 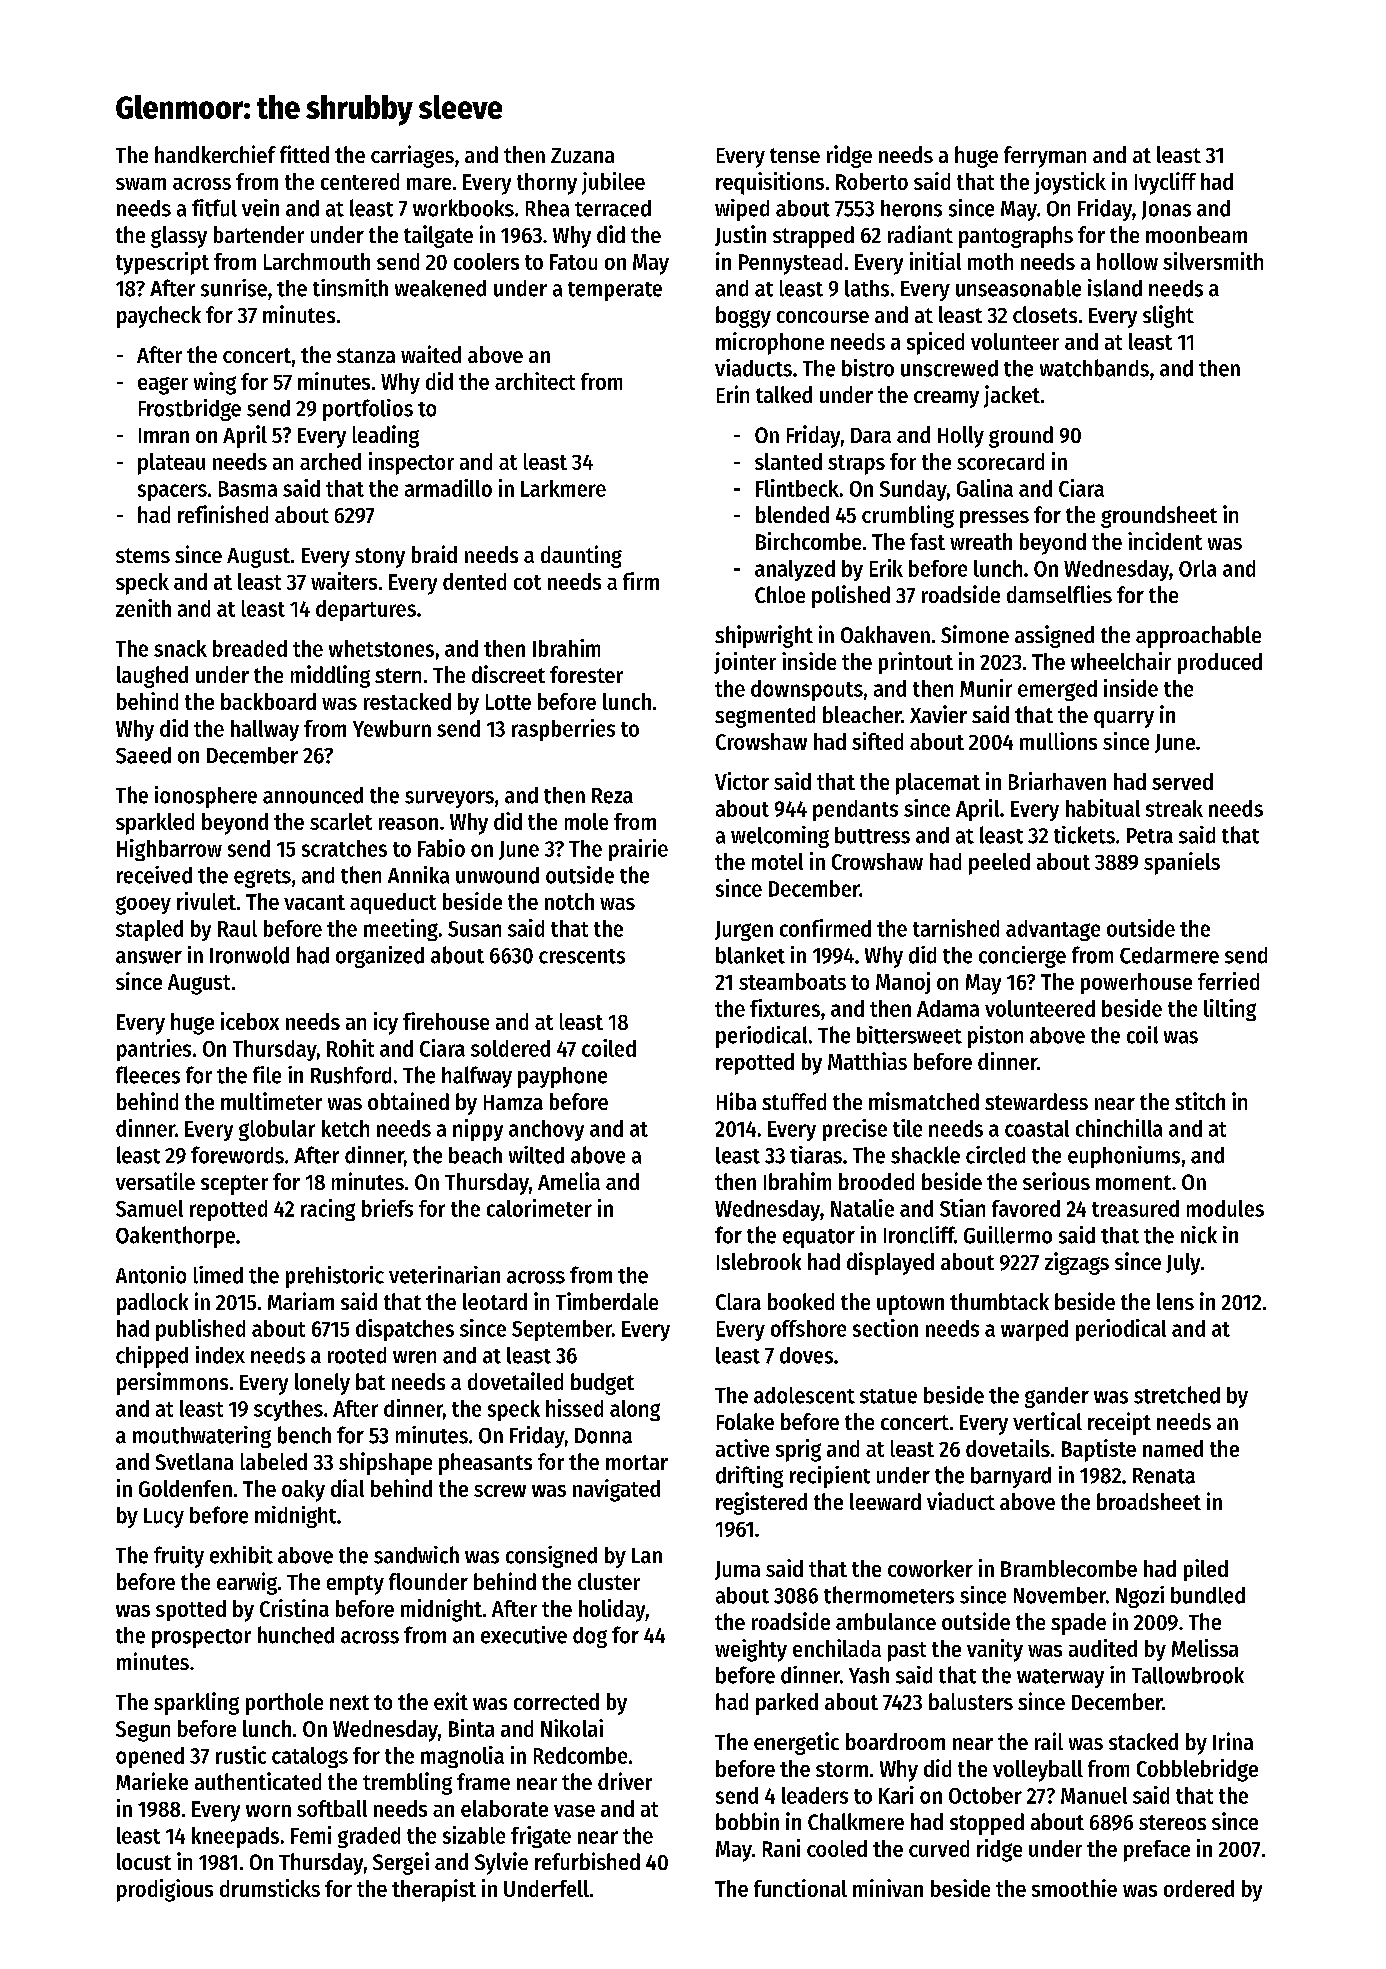 I want to click on buttress, so click(x=872, y=835).
